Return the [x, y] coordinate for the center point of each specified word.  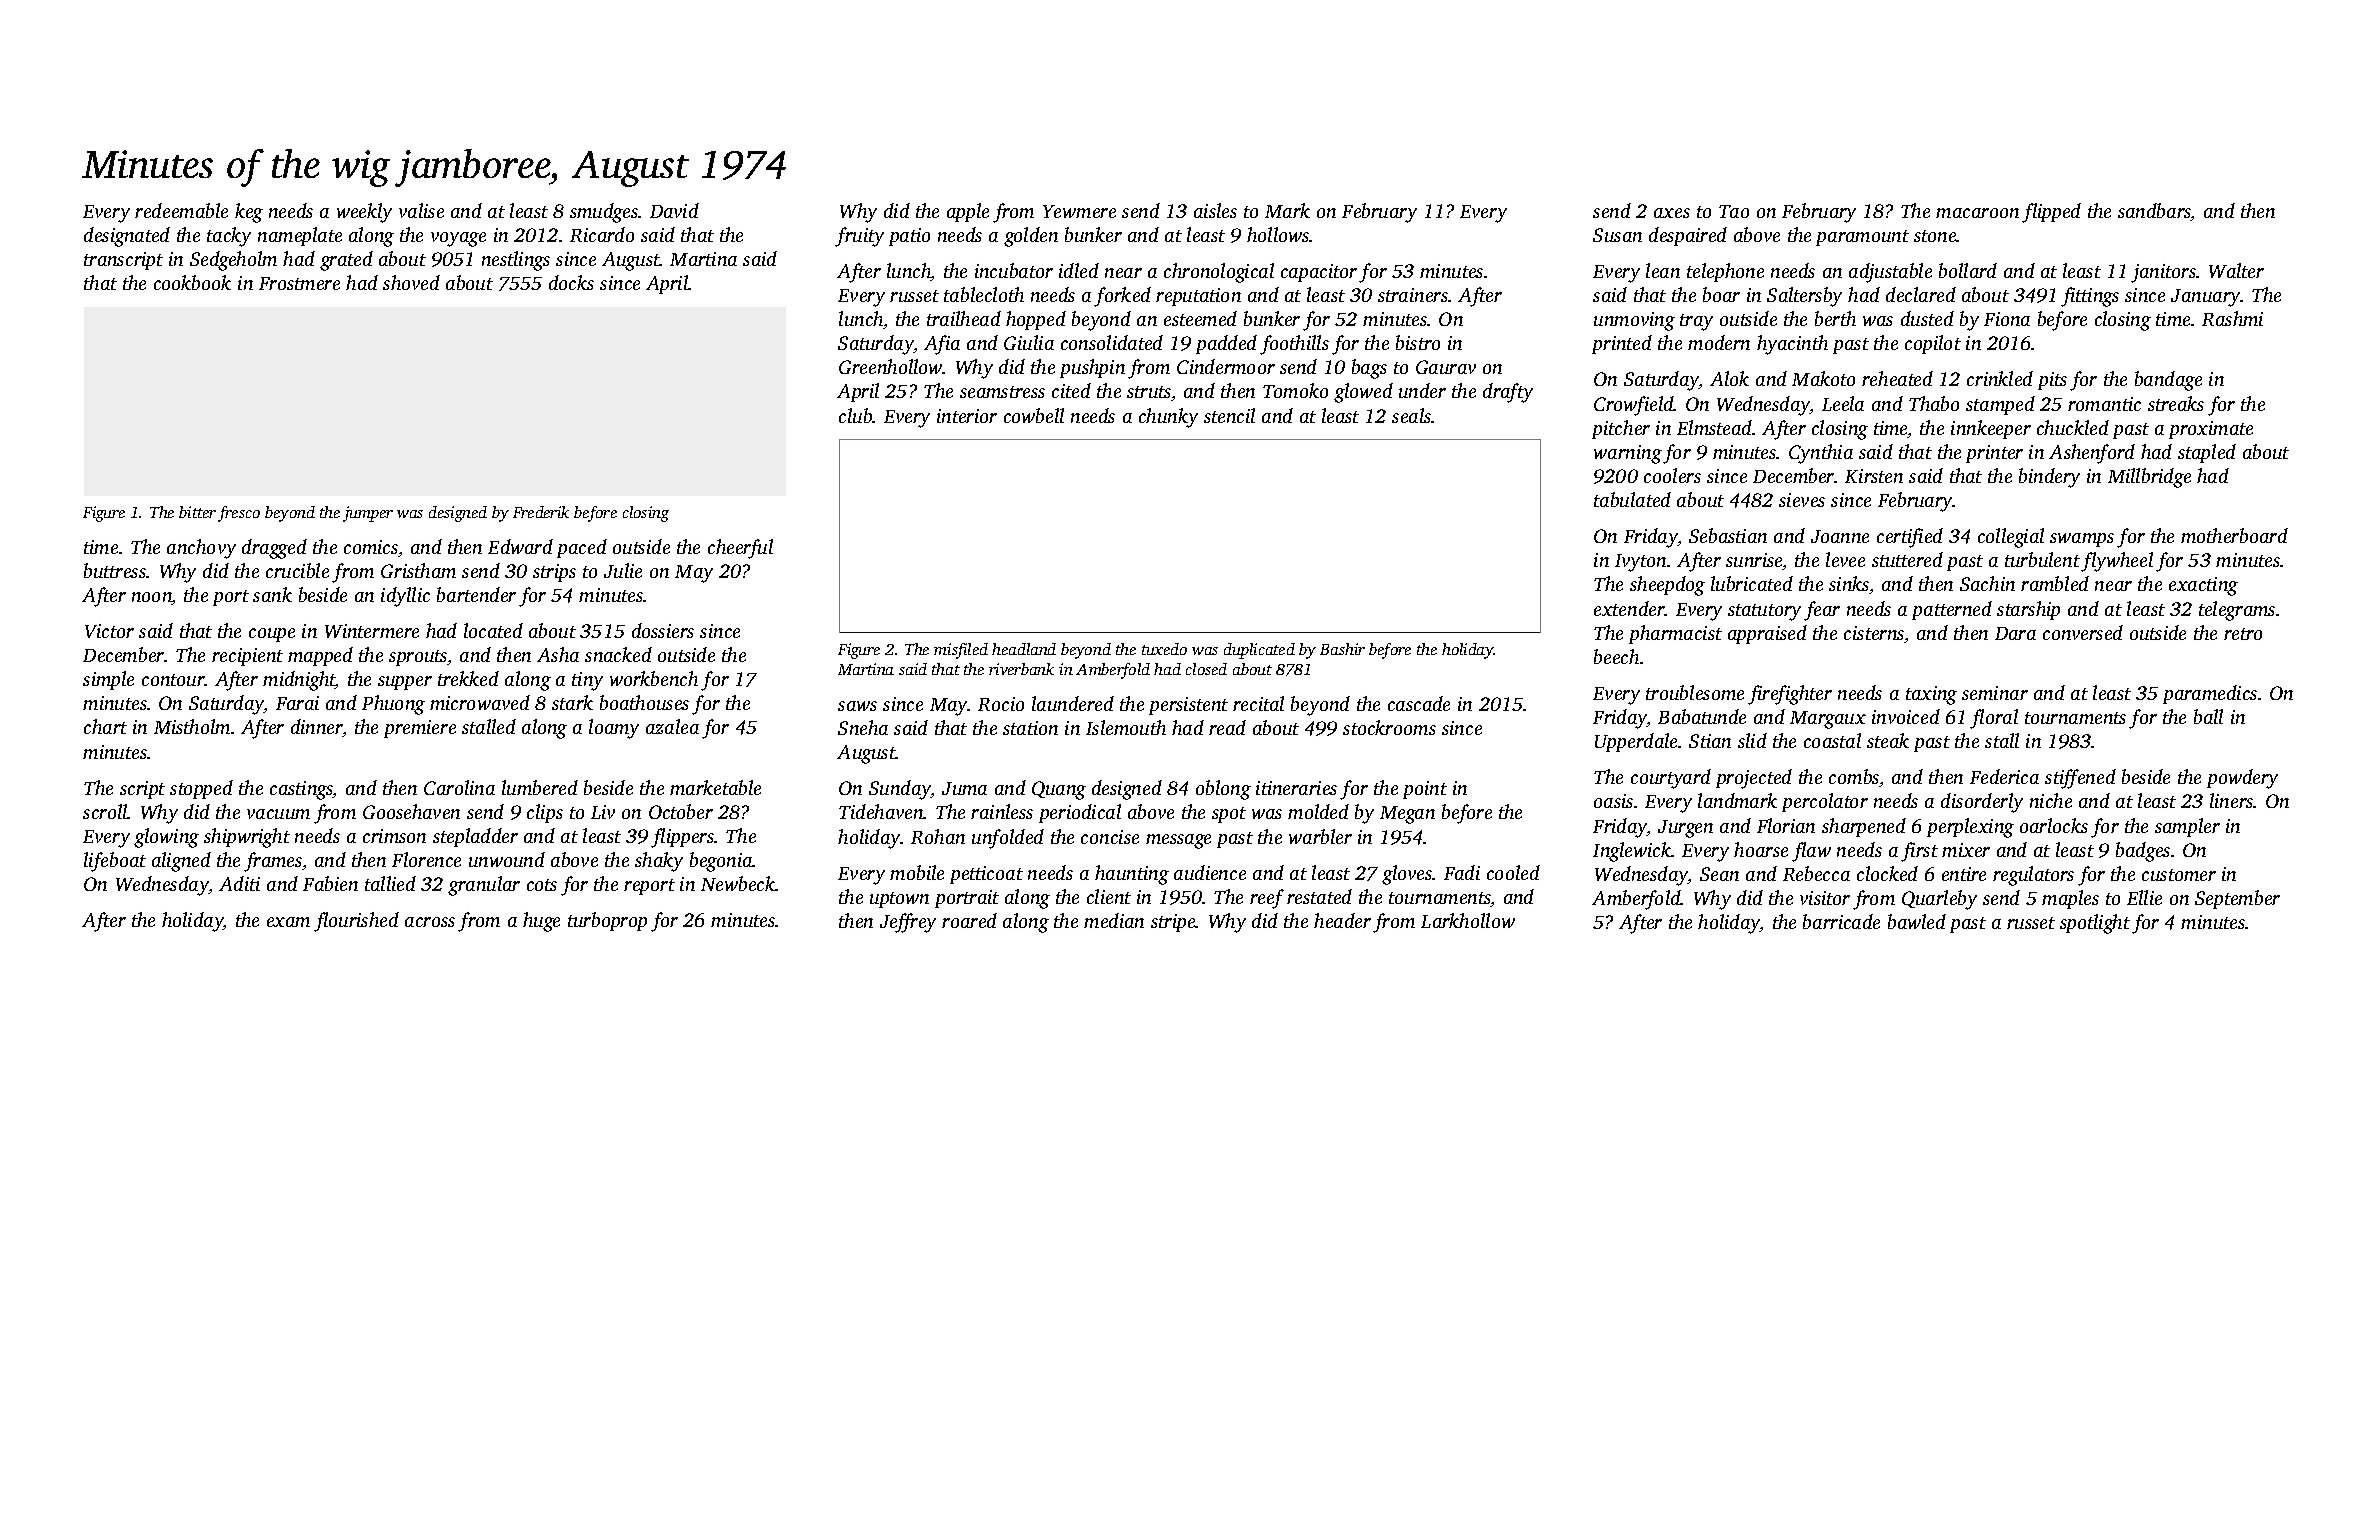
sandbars [2154, 212]
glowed [1363, 393]
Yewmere [1079, 211]
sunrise [1754, 561]
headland [1024, 649]
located [493, 630]
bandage [2168, 381]
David [674, 210]
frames [273, 862]
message [1178, 841]
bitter [197, 512]
